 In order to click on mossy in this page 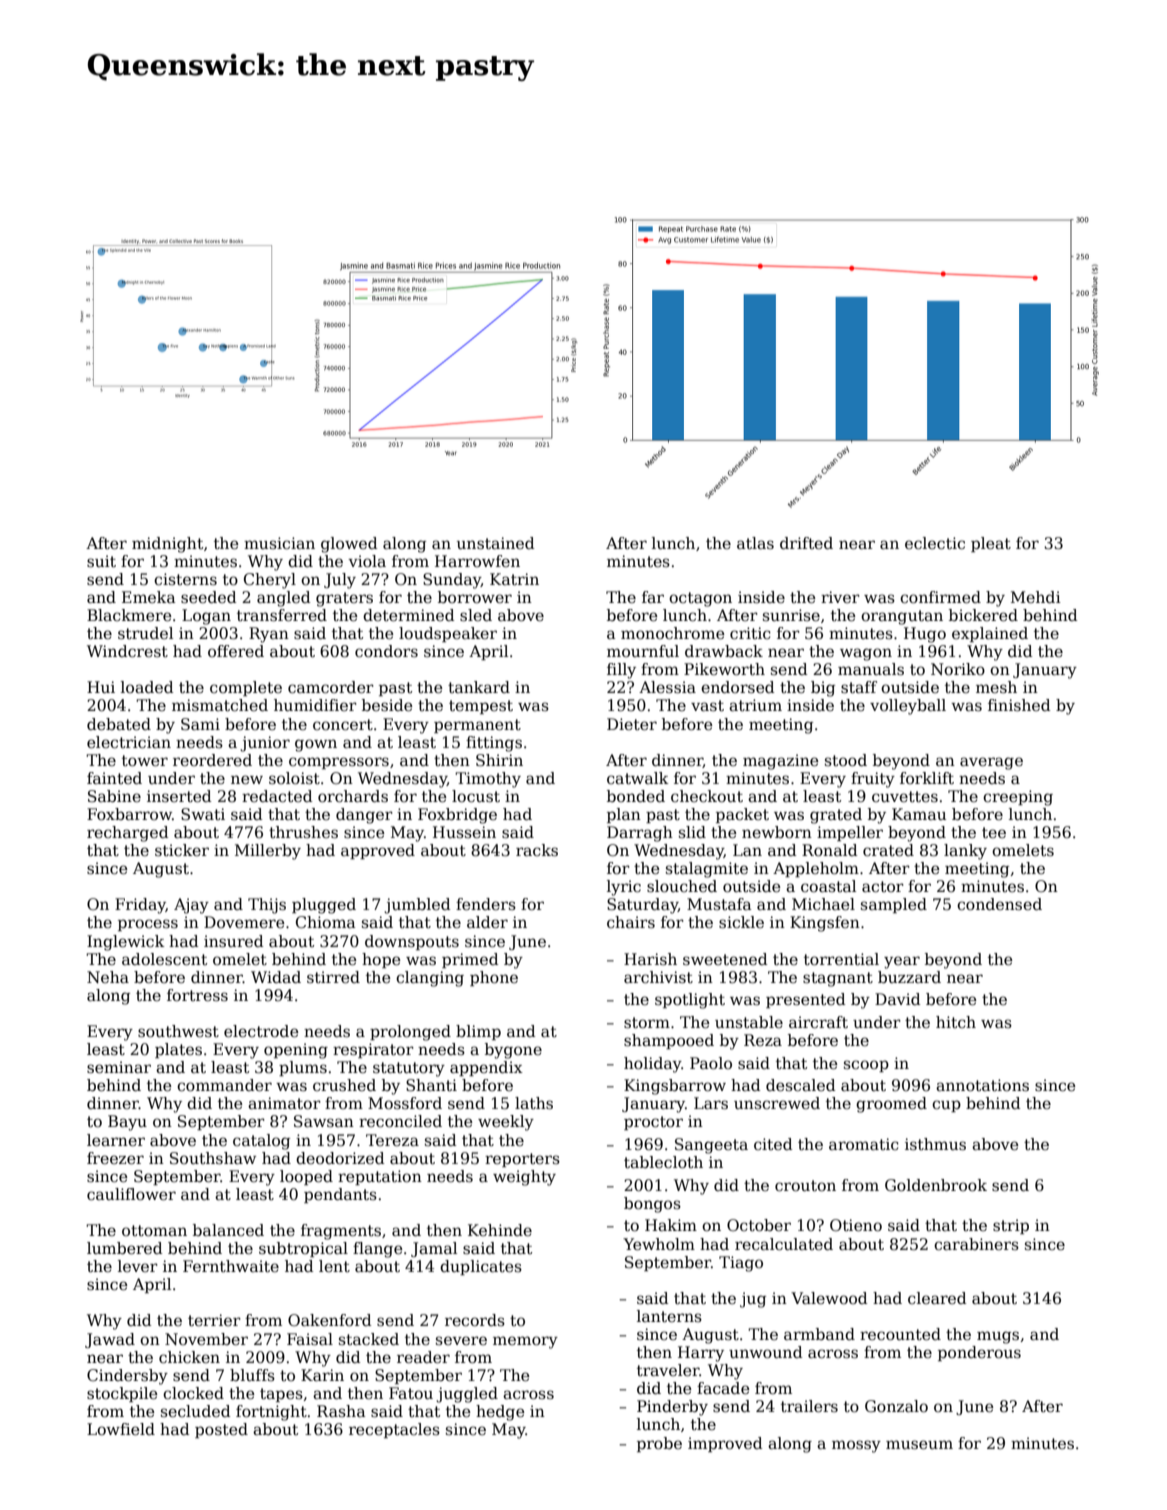, I will do `click(856, 1446)`.
